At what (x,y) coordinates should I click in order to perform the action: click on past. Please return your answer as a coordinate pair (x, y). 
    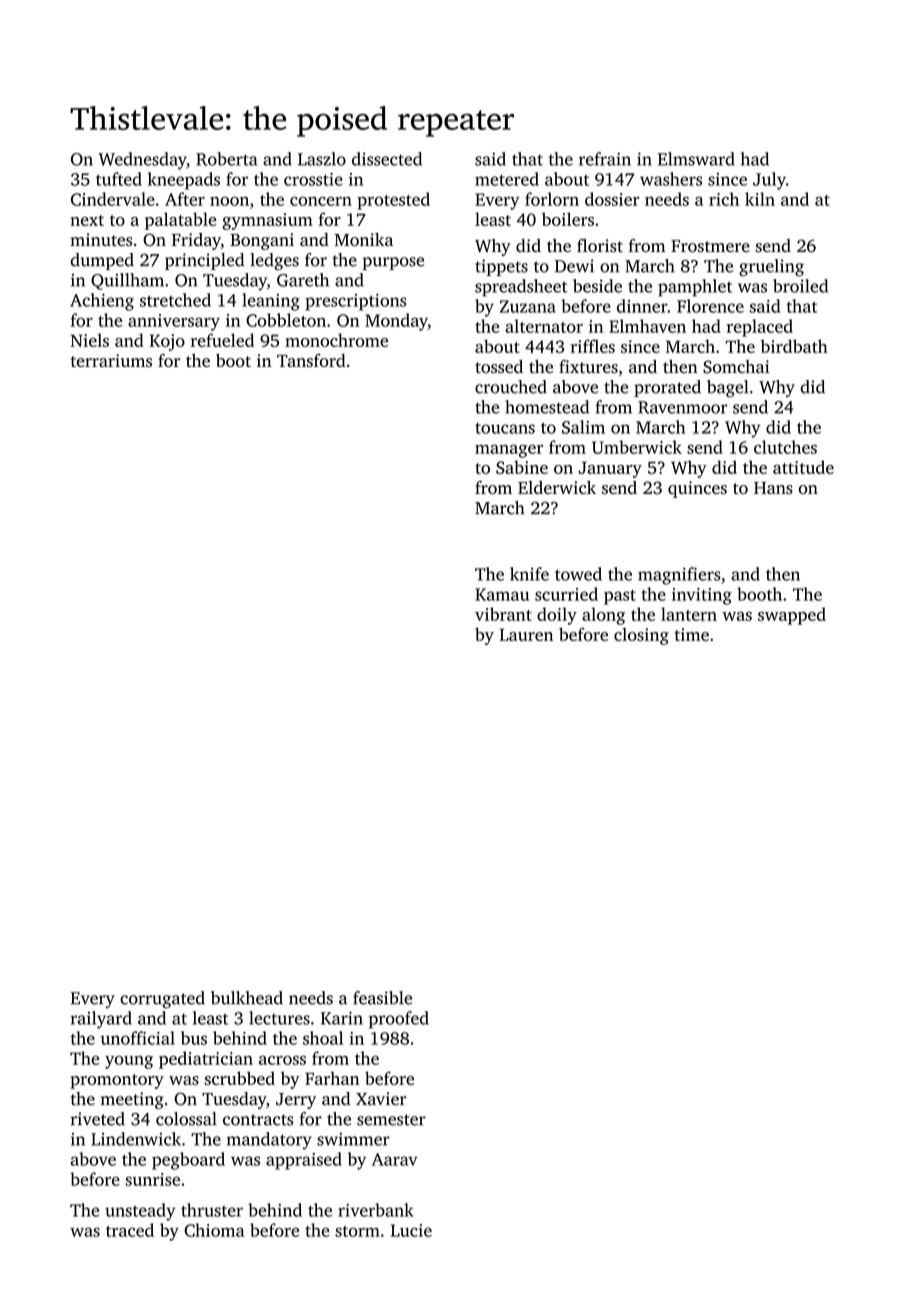
    Looking at the image, I should click on (620, 597).
